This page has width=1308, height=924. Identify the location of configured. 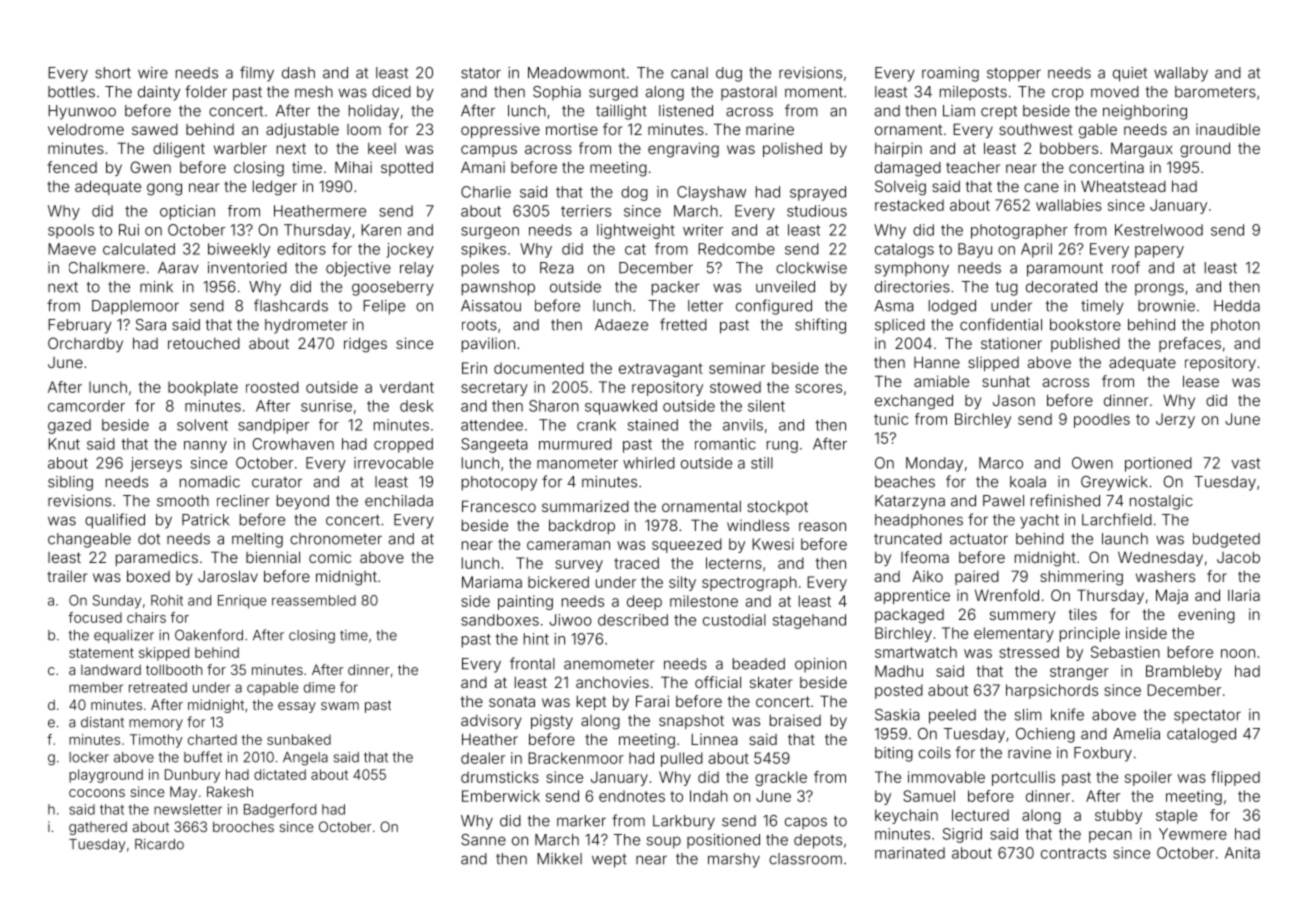
(774, 307).
